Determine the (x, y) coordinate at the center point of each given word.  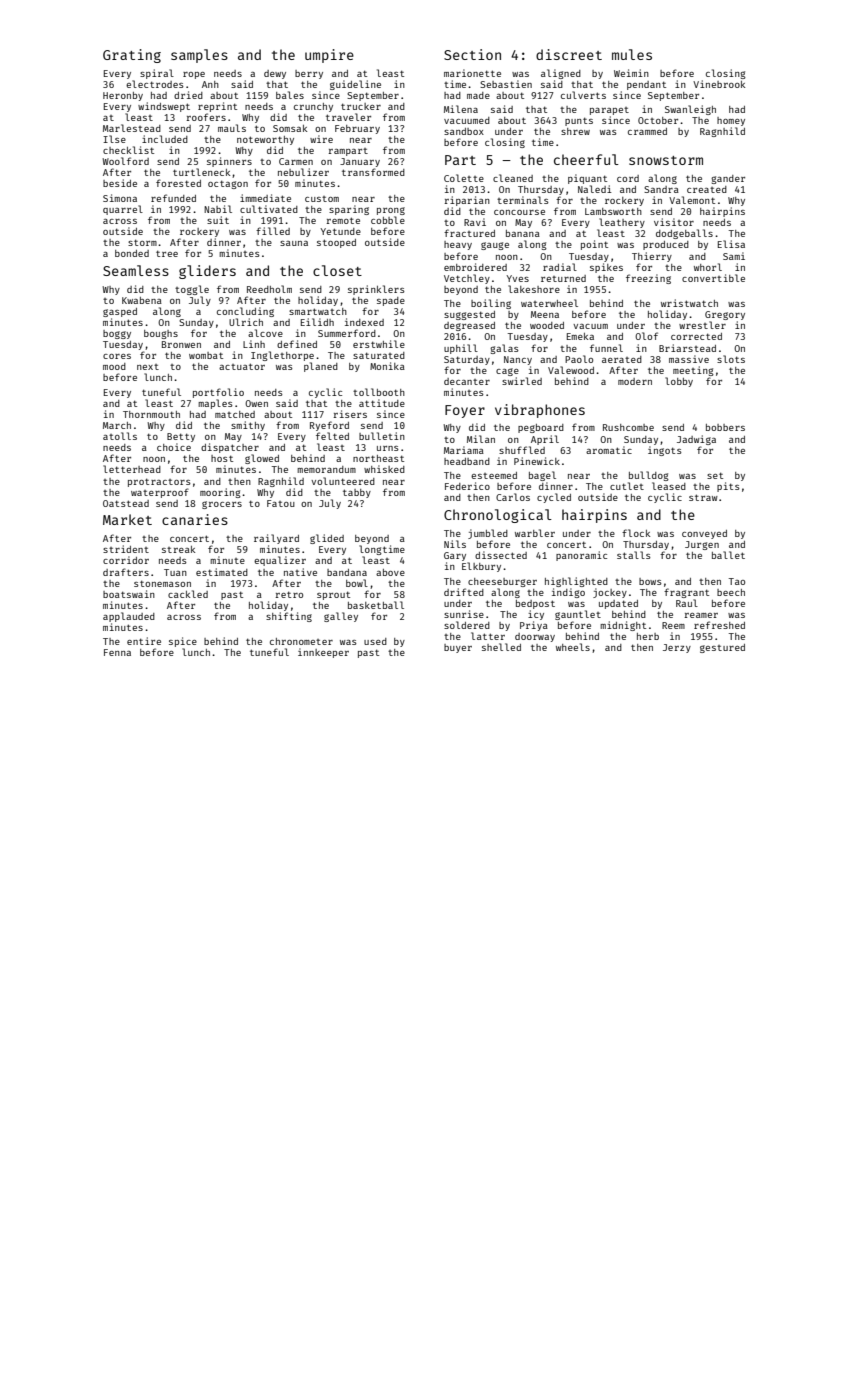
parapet (609, 111)
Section (472, 54)
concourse (519, 212)
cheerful (586, 159)
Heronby (123, 96)
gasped (120, 312)
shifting (289, 617)
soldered (467, 625)
